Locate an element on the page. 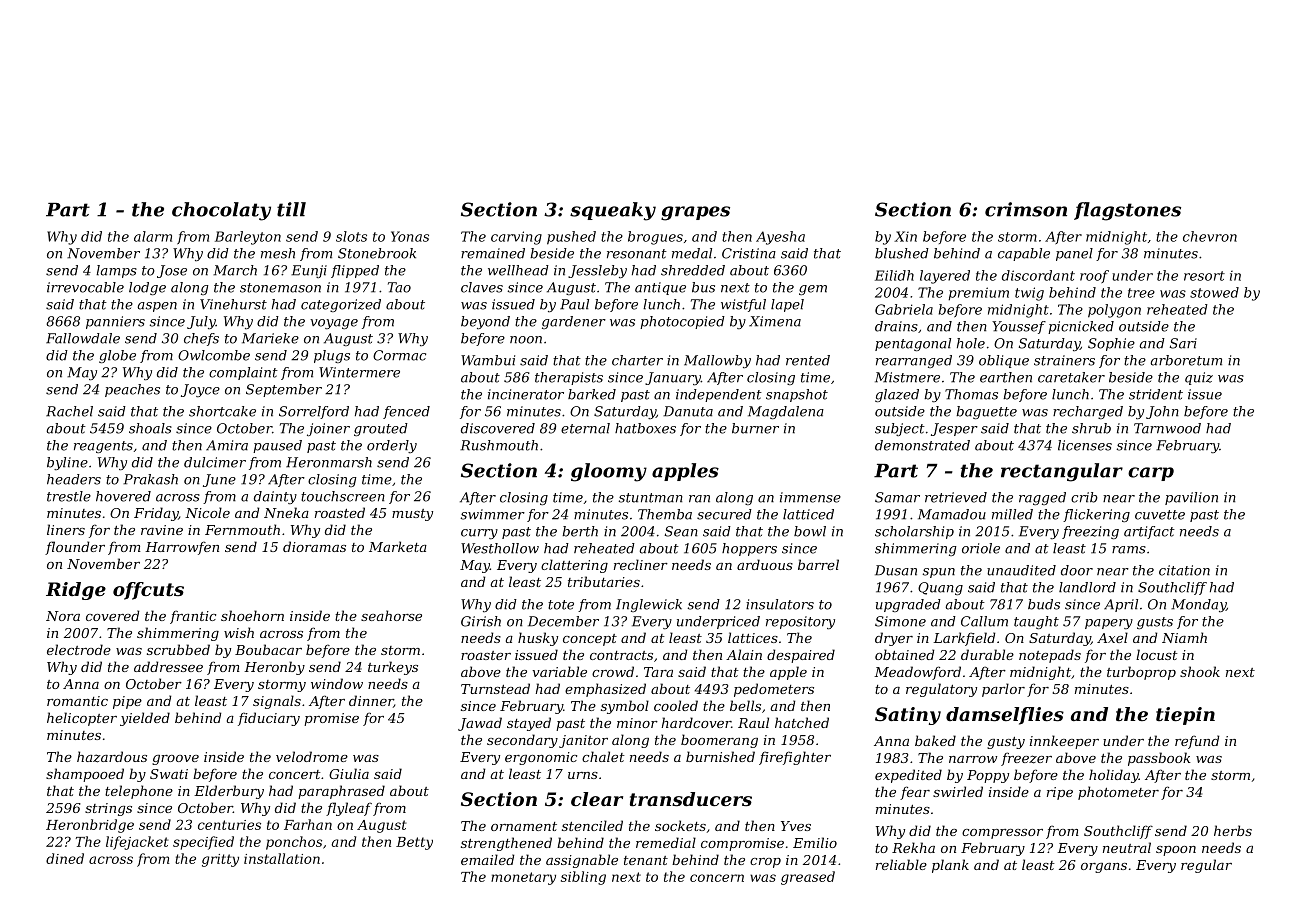 This document has height=924, width=1308. grapes is located at coordinates (695, 213).
